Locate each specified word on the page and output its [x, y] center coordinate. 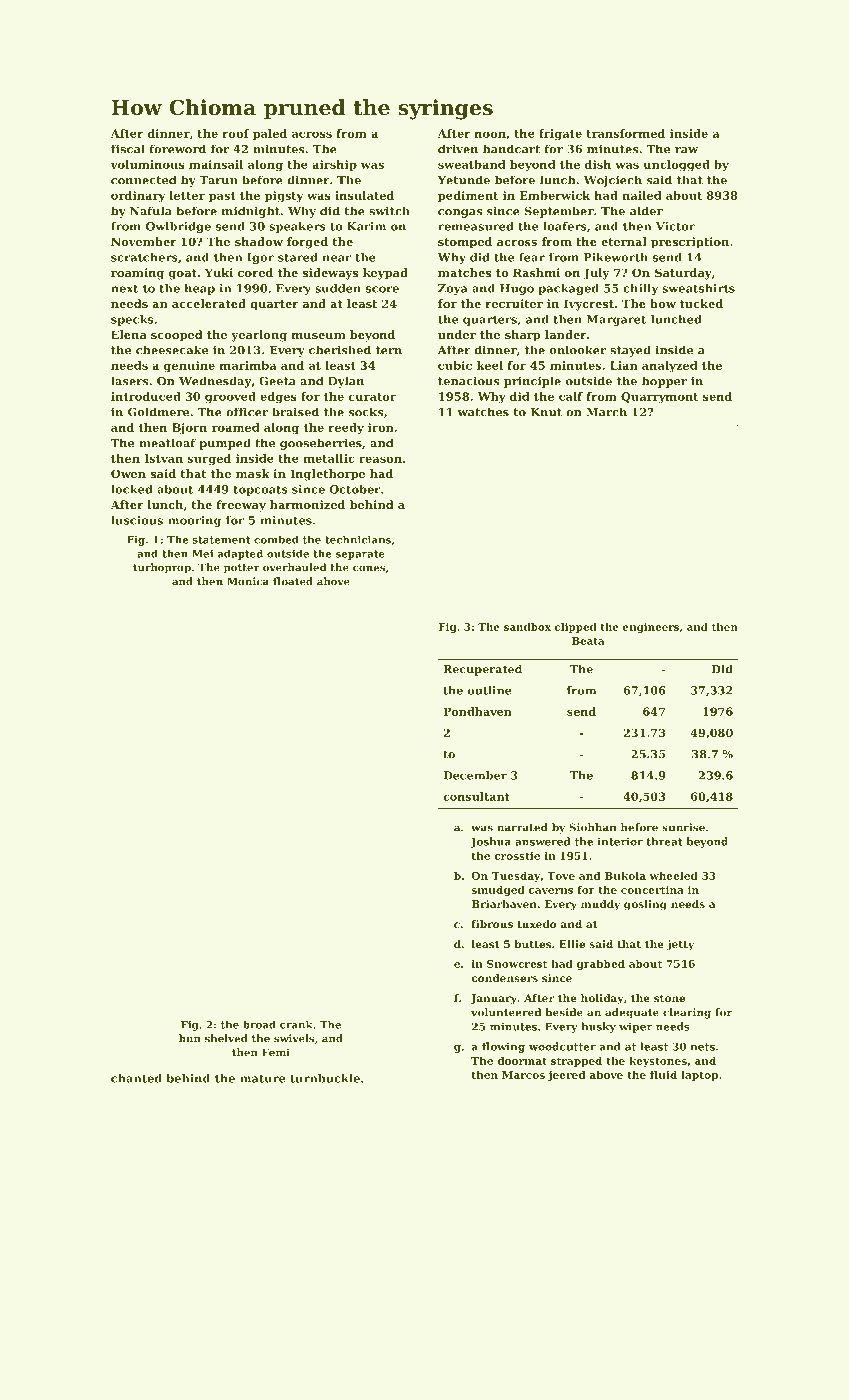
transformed [626, 133]
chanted [136, 1078]
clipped [576, 628]
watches [483, 412]
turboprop [162, 568]
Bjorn [189, 429]
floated [293, 581]
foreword [177, 149]
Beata [588, 641]
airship [334, 165]
